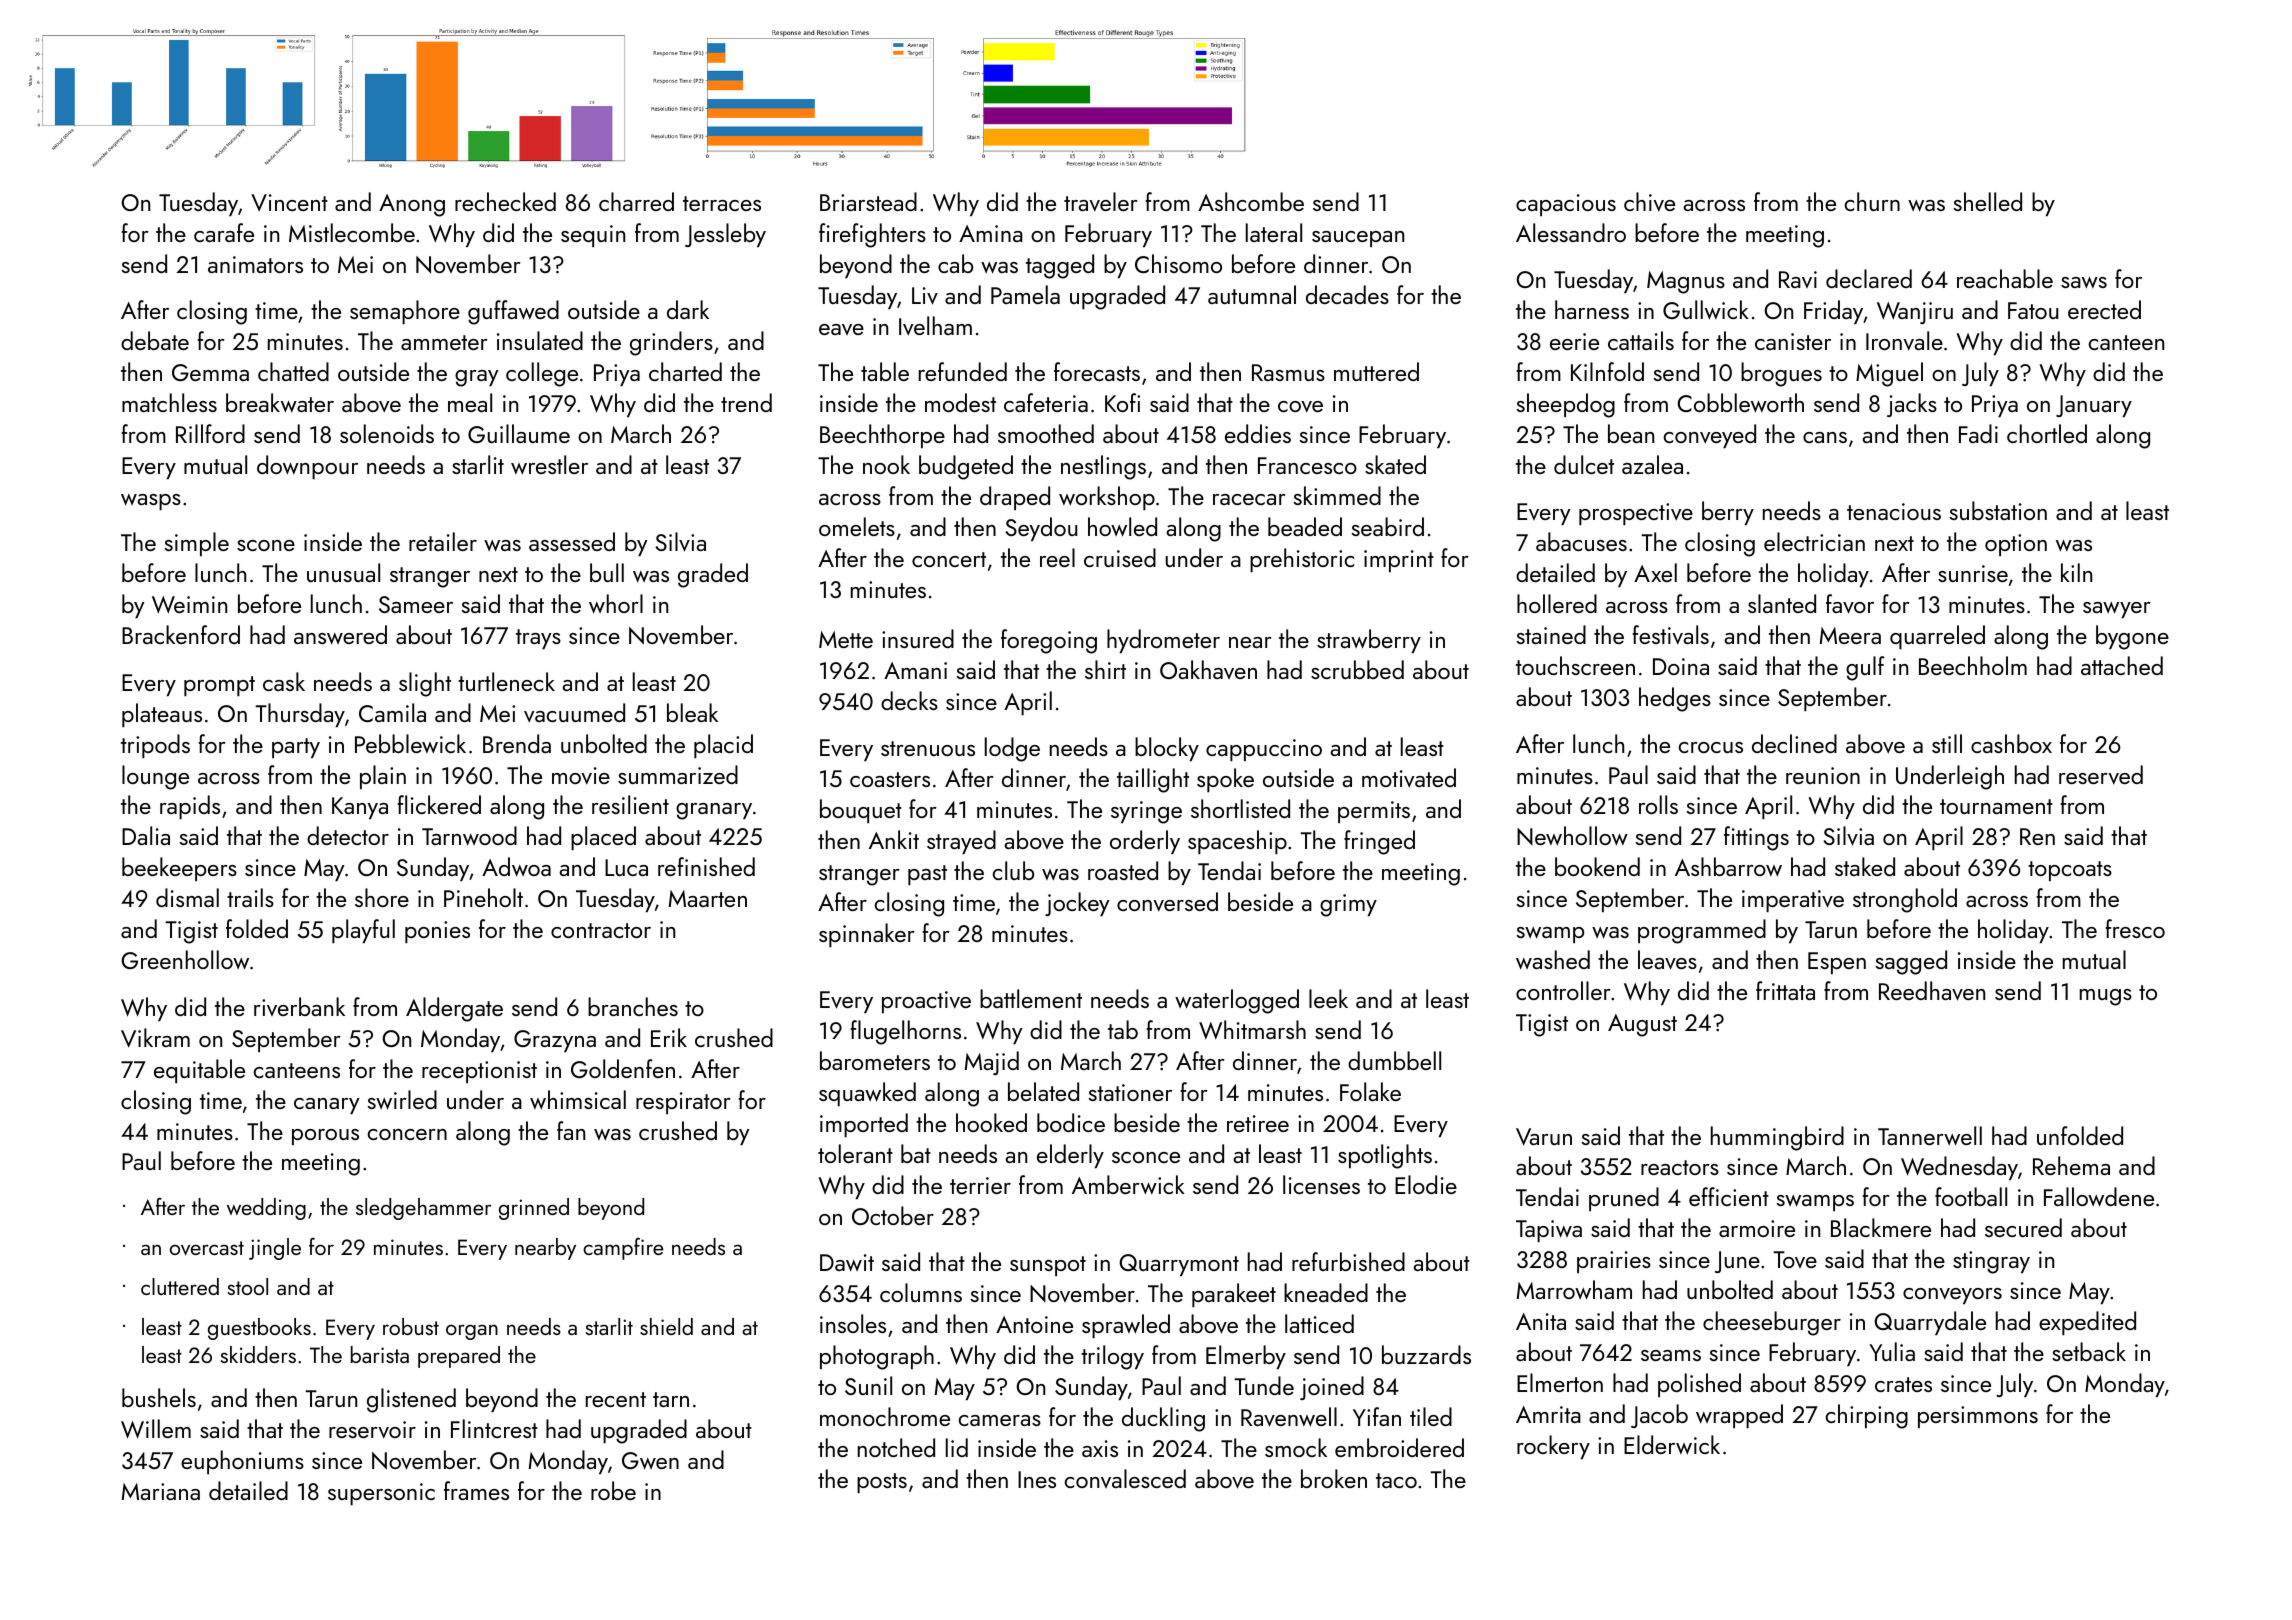 This screenshot has width=2292, height=1620. What do you see at coordinates (1988, 201) in the screenshot?
I see `shelled` at bounding box center [1988, 201].
